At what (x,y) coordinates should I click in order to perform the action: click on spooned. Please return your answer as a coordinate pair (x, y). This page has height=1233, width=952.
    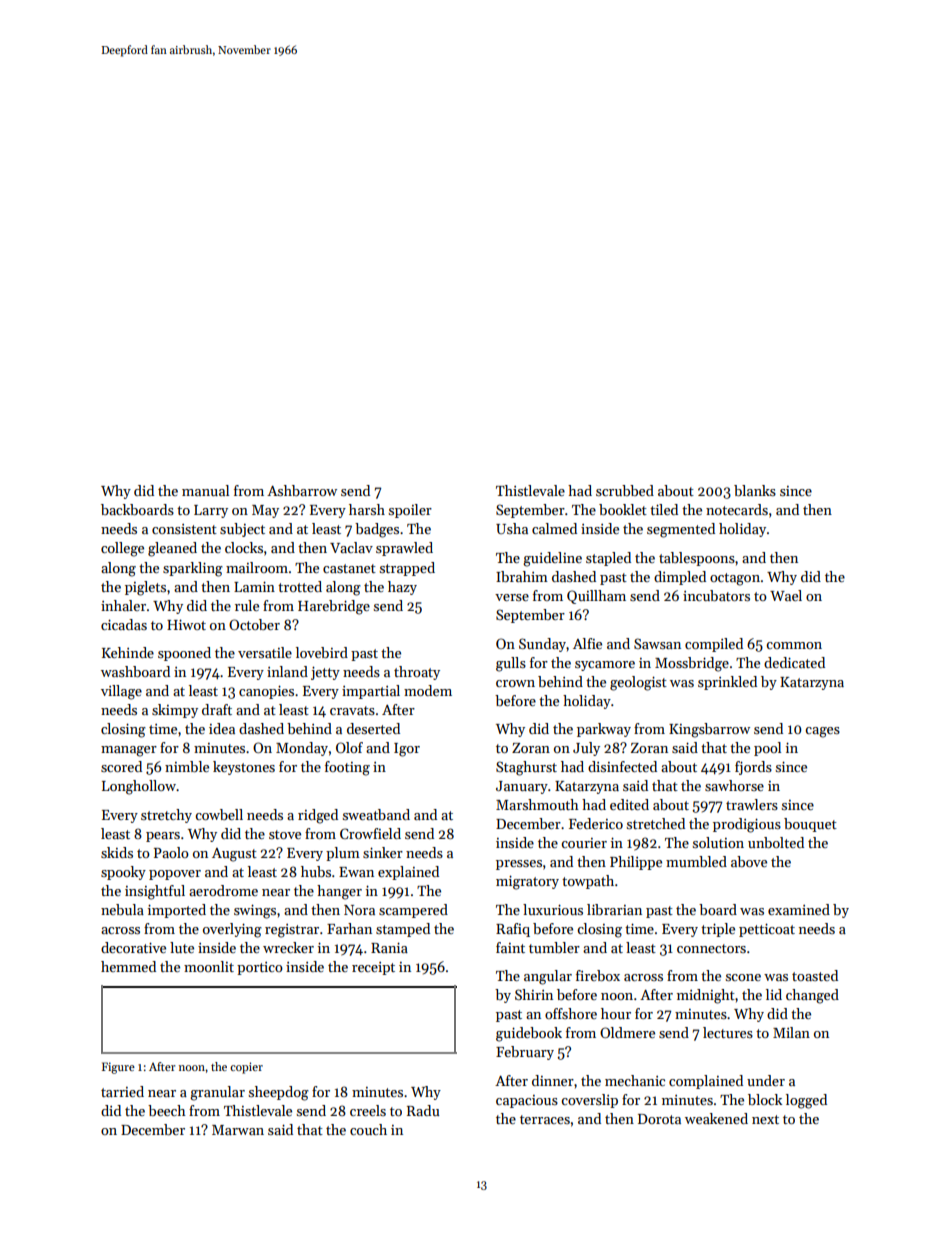
    Looking at the image, I should click on (184, 654).
